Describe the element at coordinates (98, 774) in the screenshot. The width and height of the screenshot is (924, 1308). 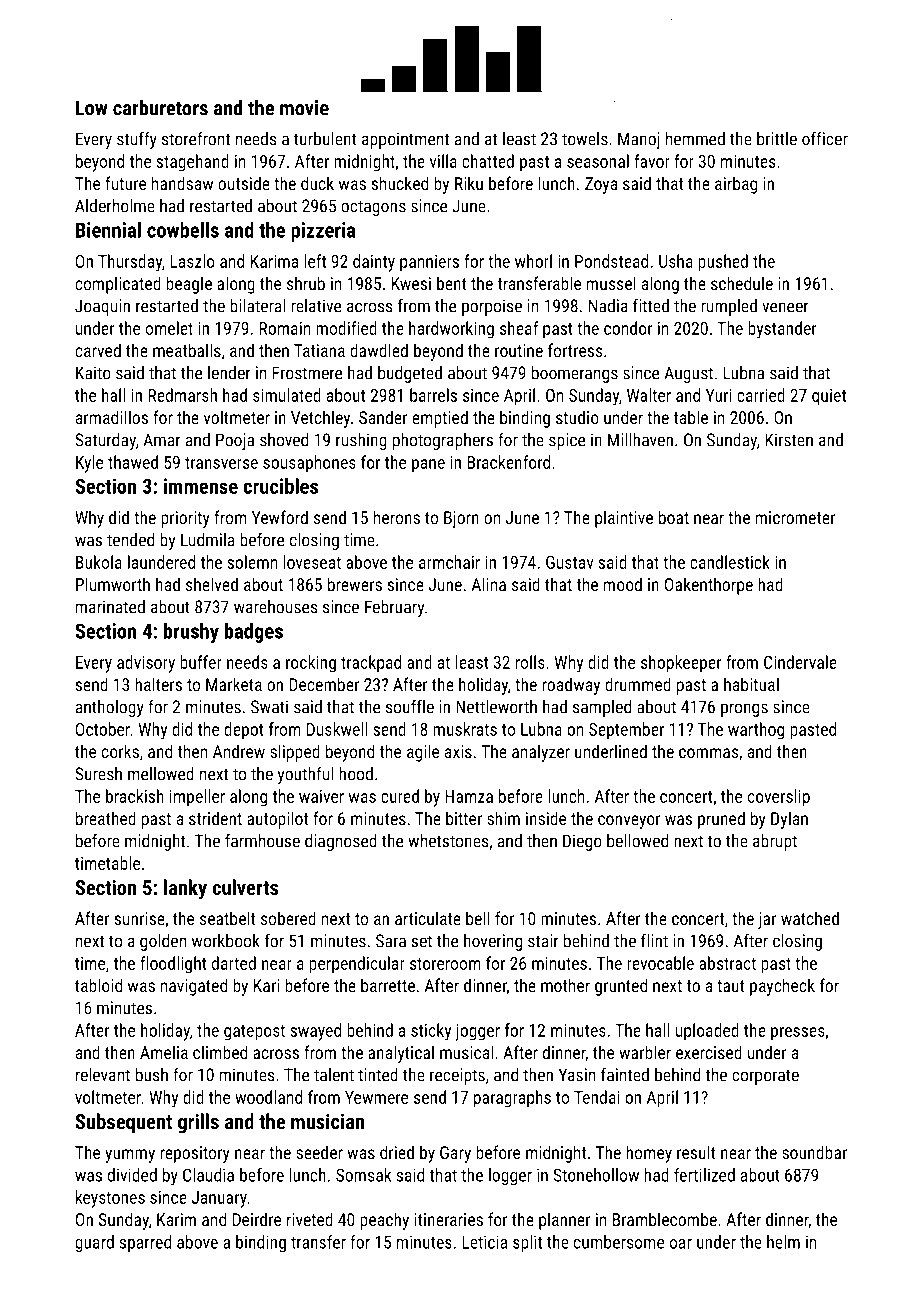
I see `Suresh` at that location.
